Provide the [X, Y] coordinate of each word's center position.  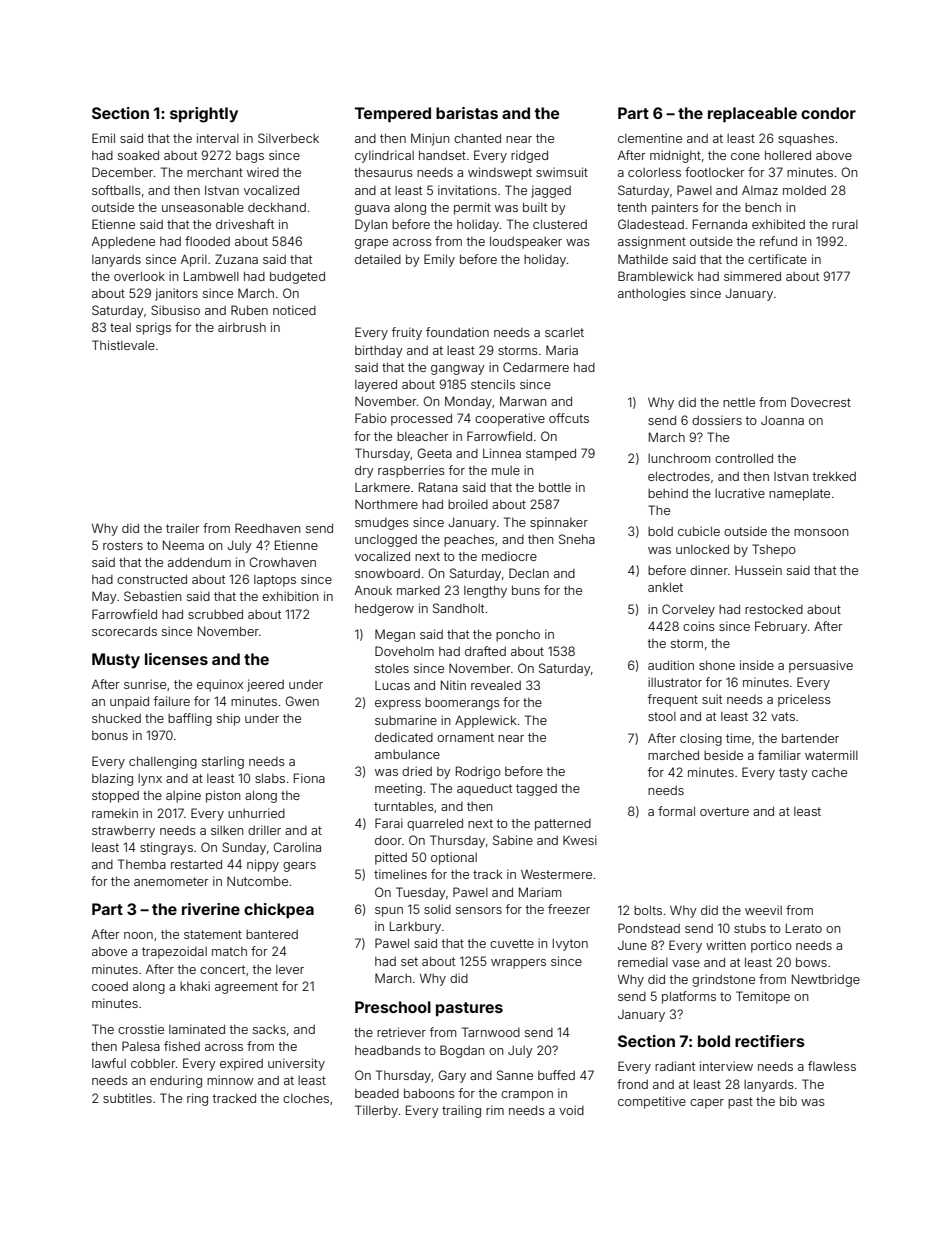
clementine [650, 138]
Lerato [804, 928]
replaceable [752, 114]
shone [717, 665]
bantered [272, 934]
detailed [378, 259]
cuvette [512, 943]
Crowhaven [282, 562]
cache [829, 772]
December [122, 172]
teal [120, 327]
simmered [752, 276]
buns [526, 590]
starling [223, 762]
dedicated [404, 737]
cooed [110, 986]
